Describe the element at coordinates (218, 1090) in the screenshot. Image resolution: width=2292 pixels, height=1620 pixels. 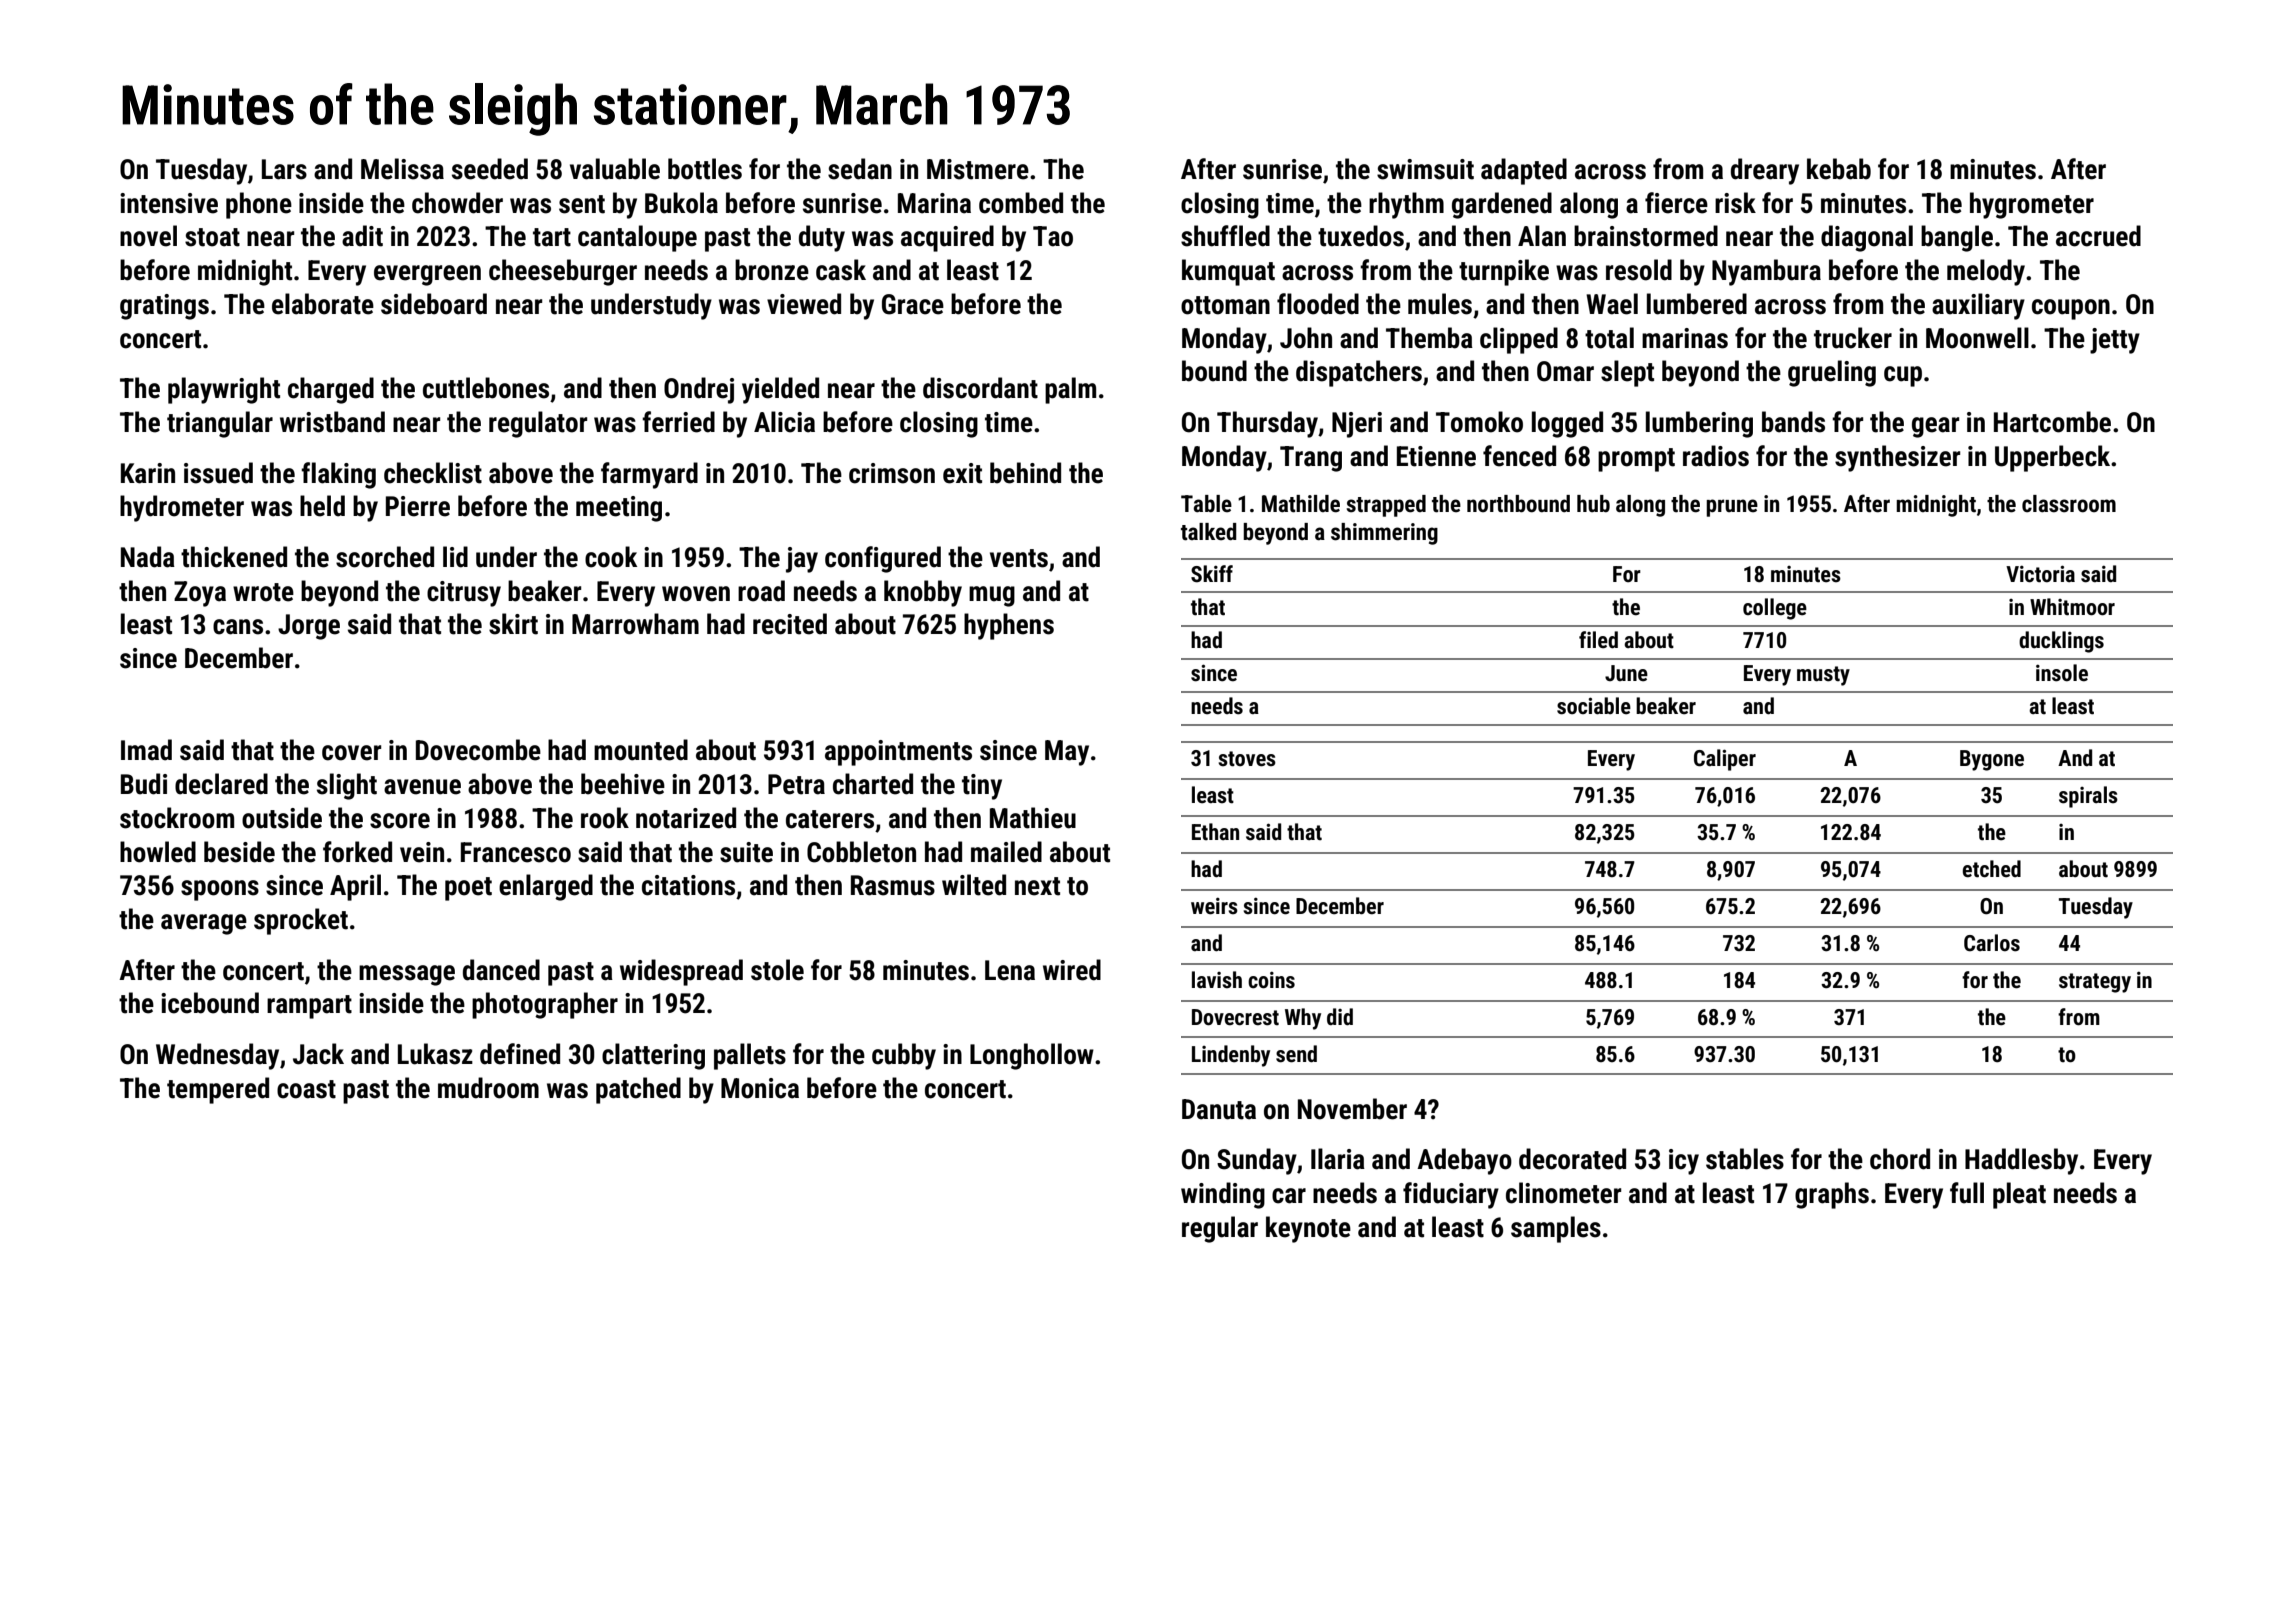
I see `tempered` at that location.
